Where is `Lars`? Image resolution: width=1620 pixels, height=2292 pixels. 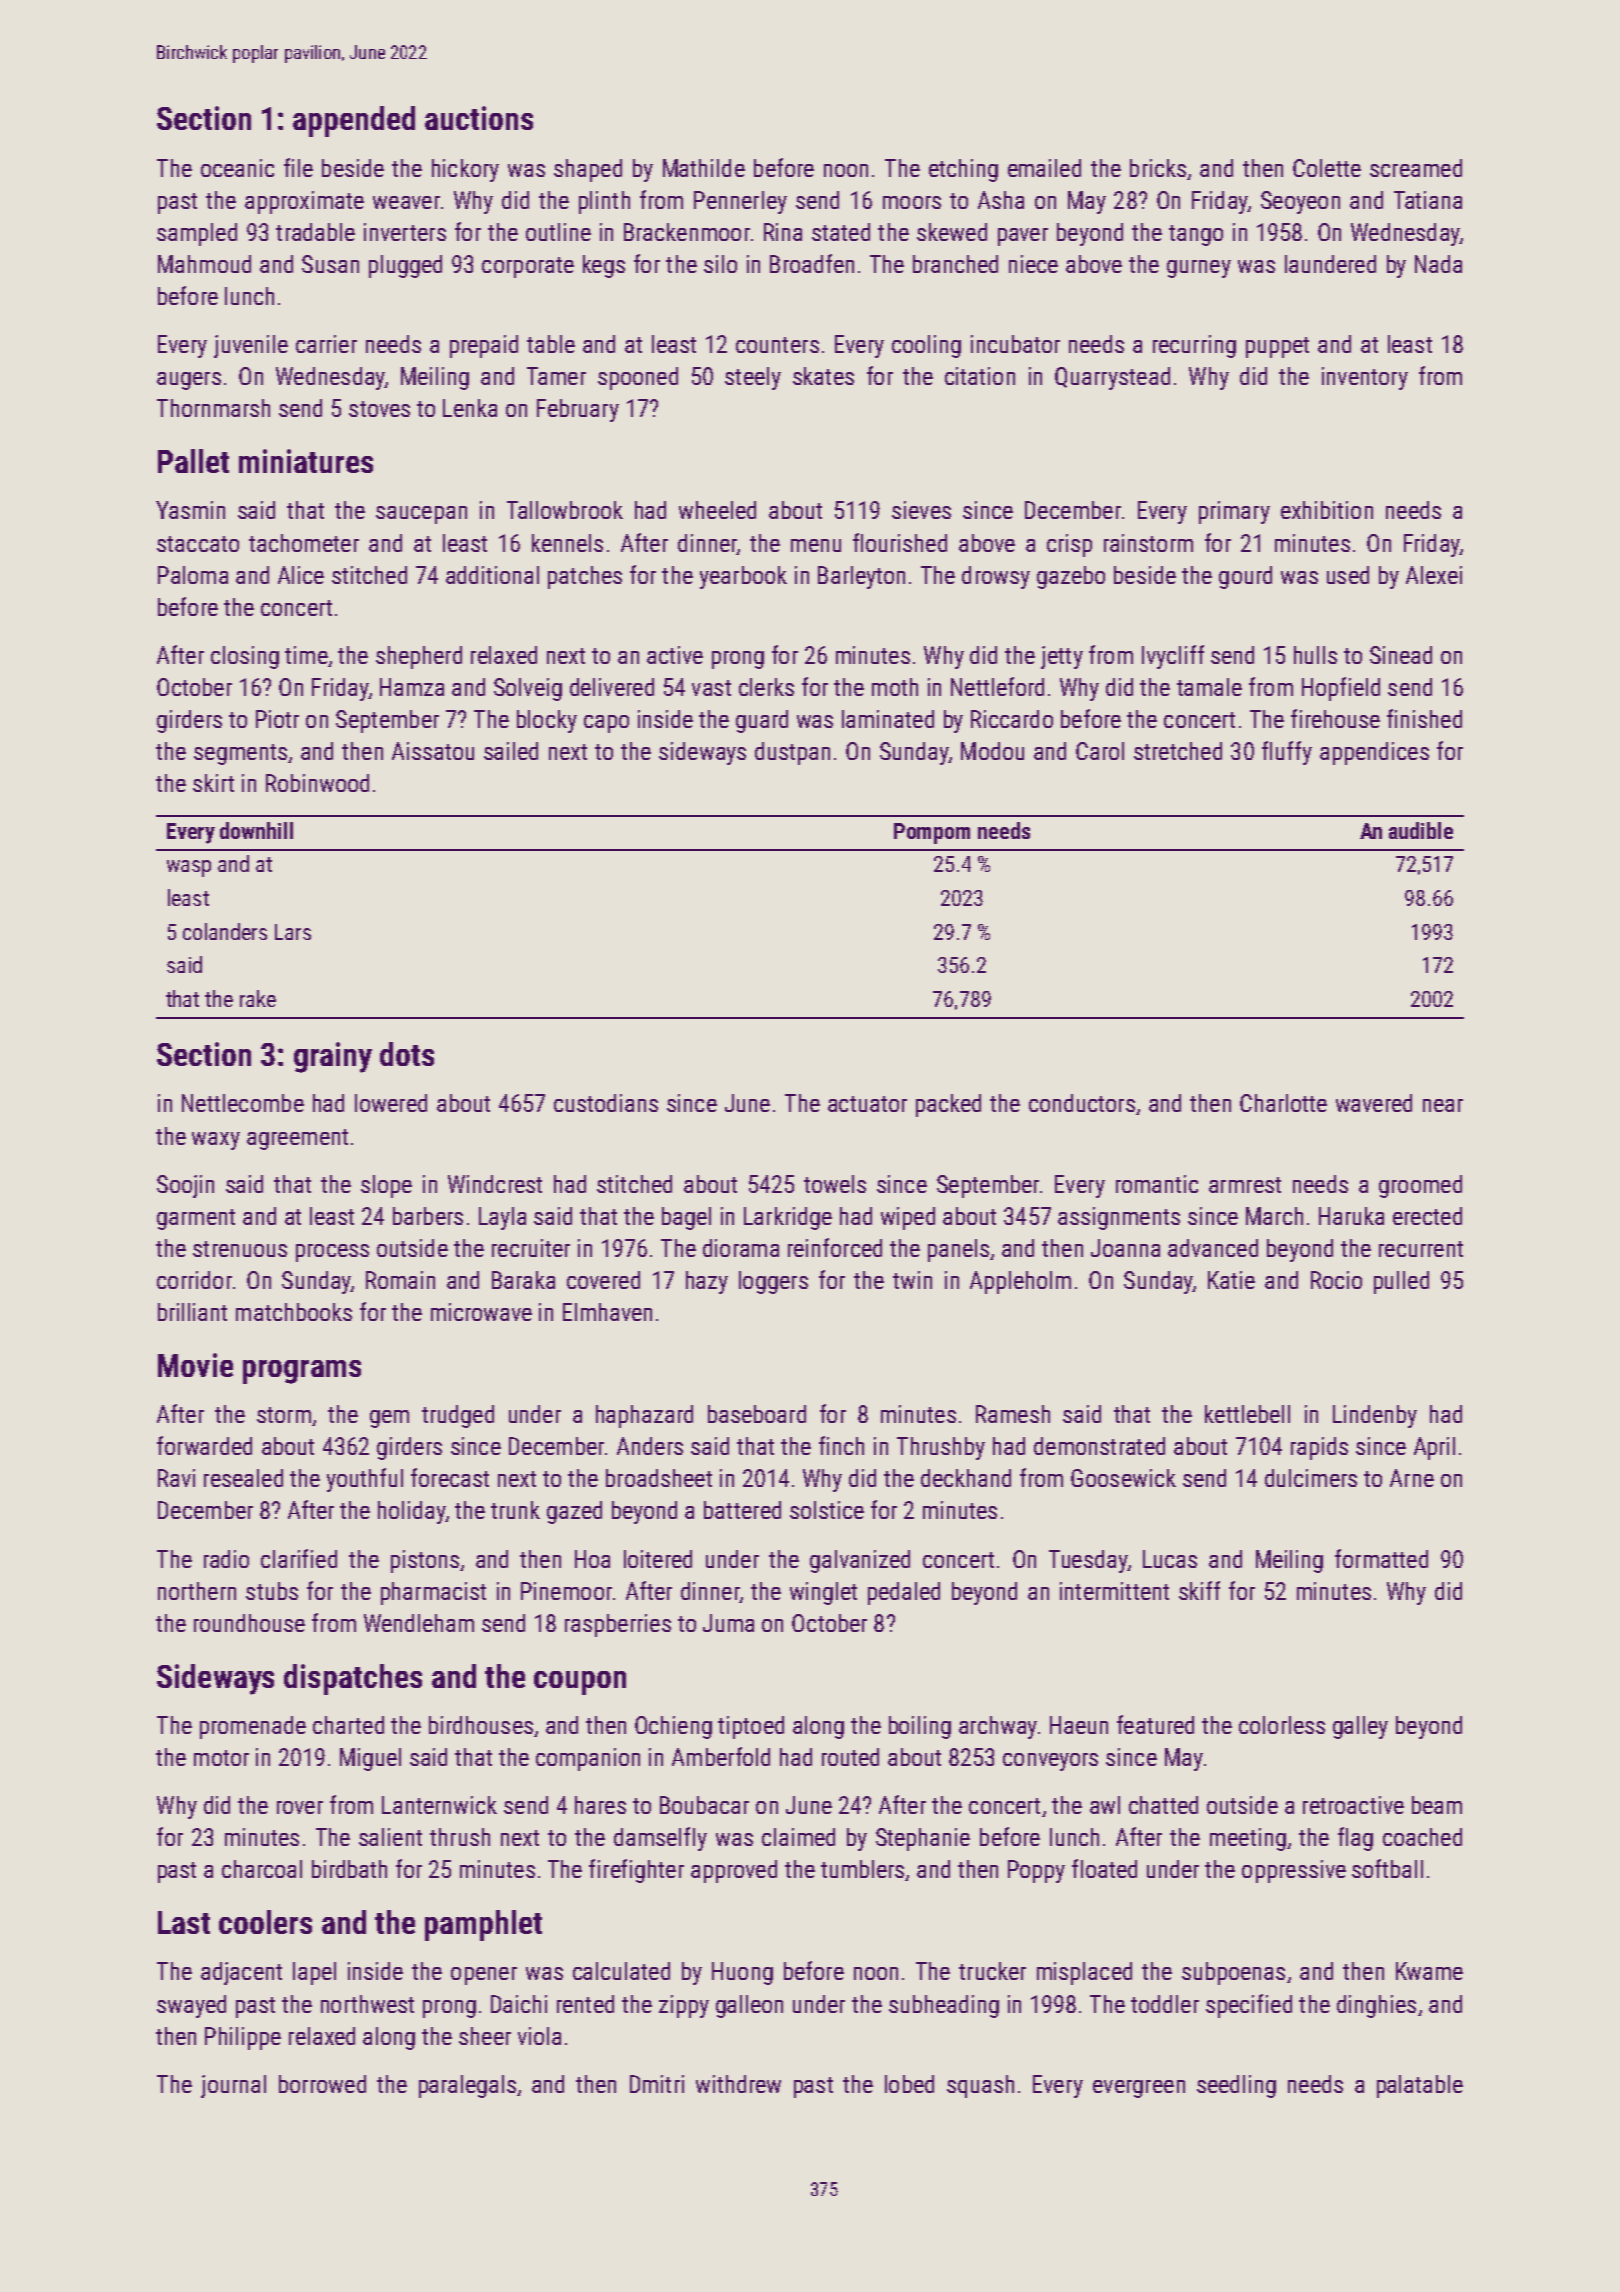
Lars is located at coordinates (293, 932).
